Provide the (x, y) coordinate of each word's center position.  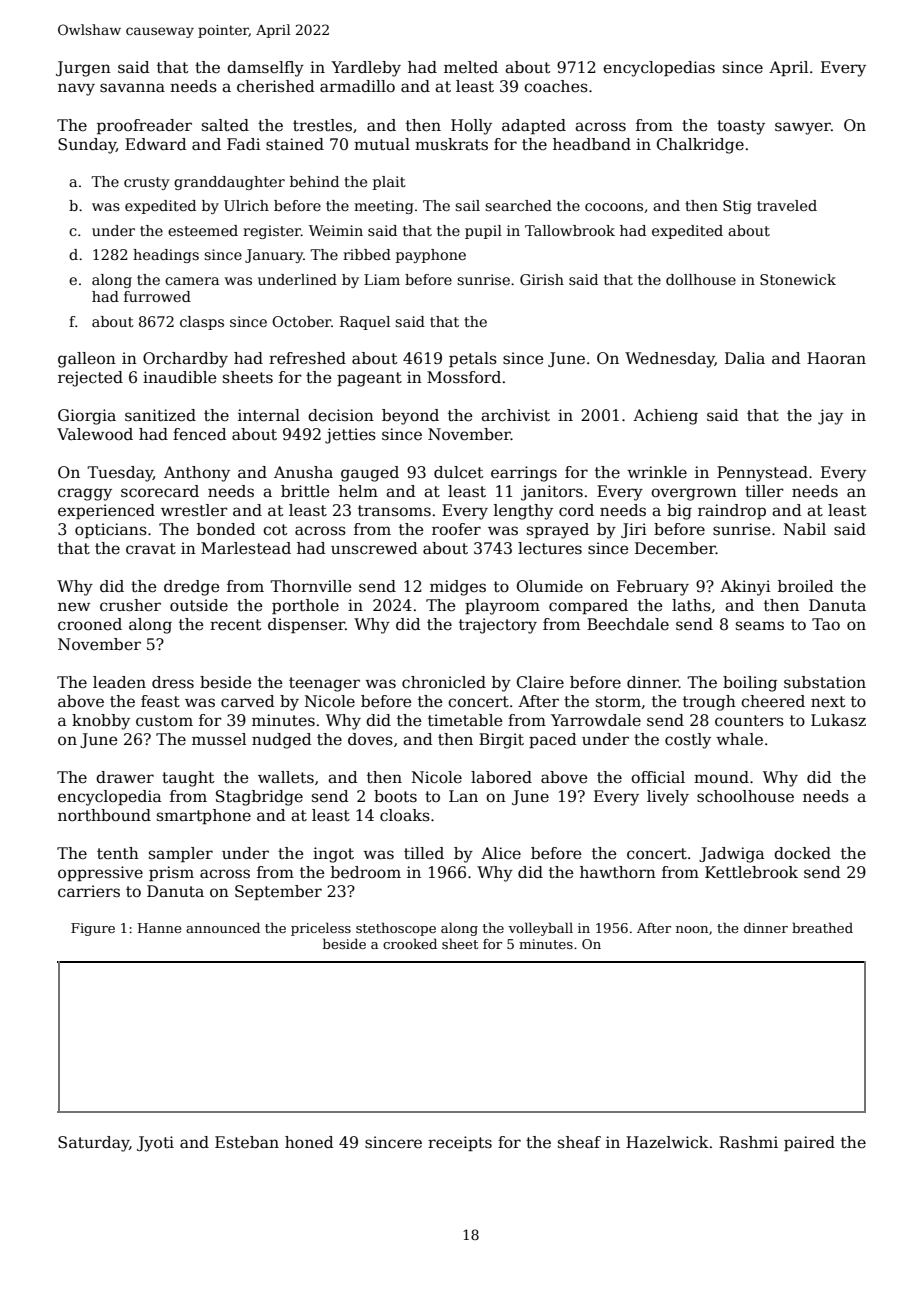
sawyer (803, 128)
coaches (556, 86)
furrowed (157, 296)
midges (458, 588)
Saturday (93, 1144)
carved (248, 701)
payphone (431, 256)
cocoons (614, 207)
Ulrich (246, 205)
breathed (822, 927)
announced (223, 927)
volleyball (540, 929)
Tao (826, 624)
